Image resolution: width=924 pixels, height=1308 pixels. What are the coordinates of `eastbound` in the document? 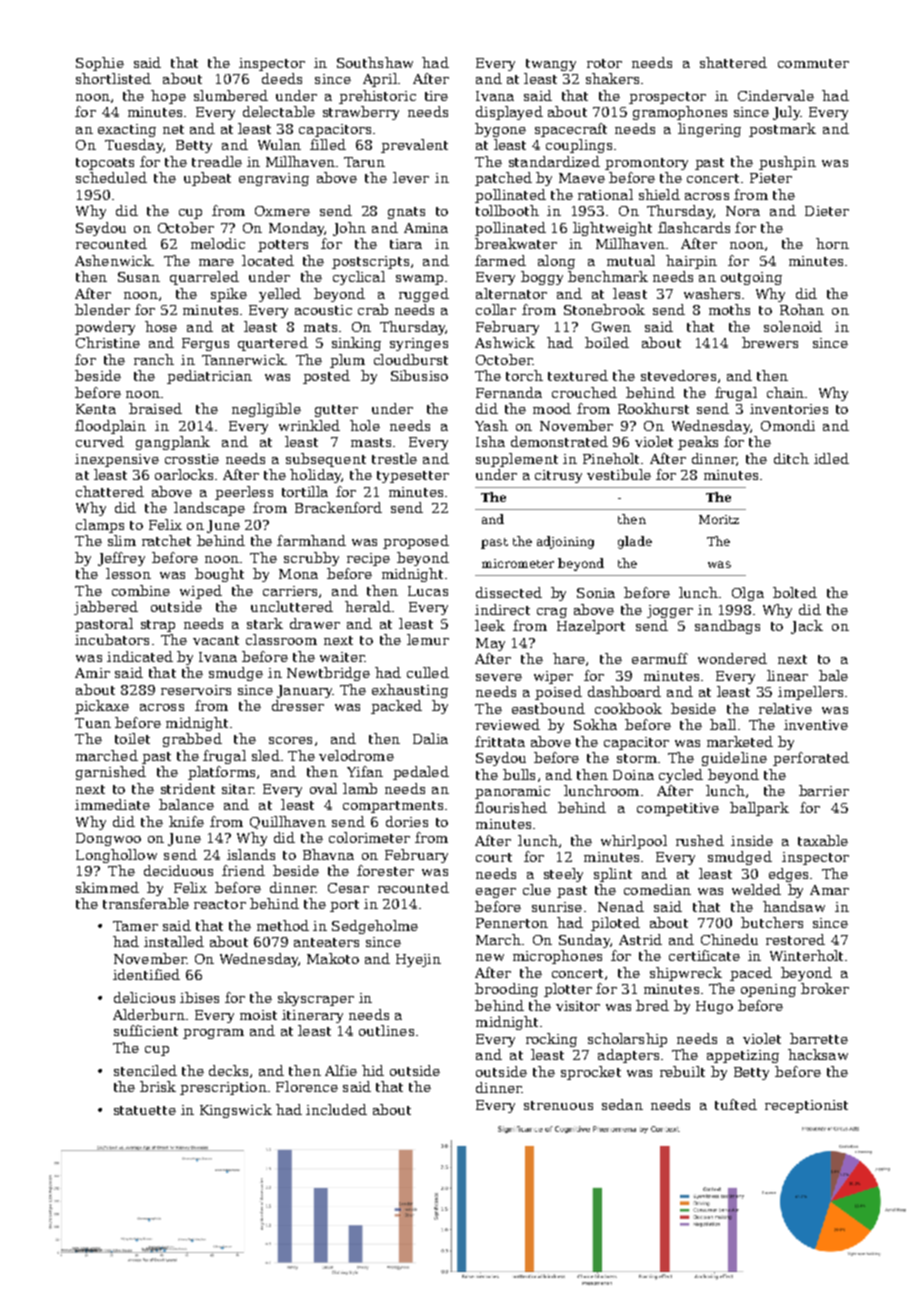 It's located at (548, 708).
